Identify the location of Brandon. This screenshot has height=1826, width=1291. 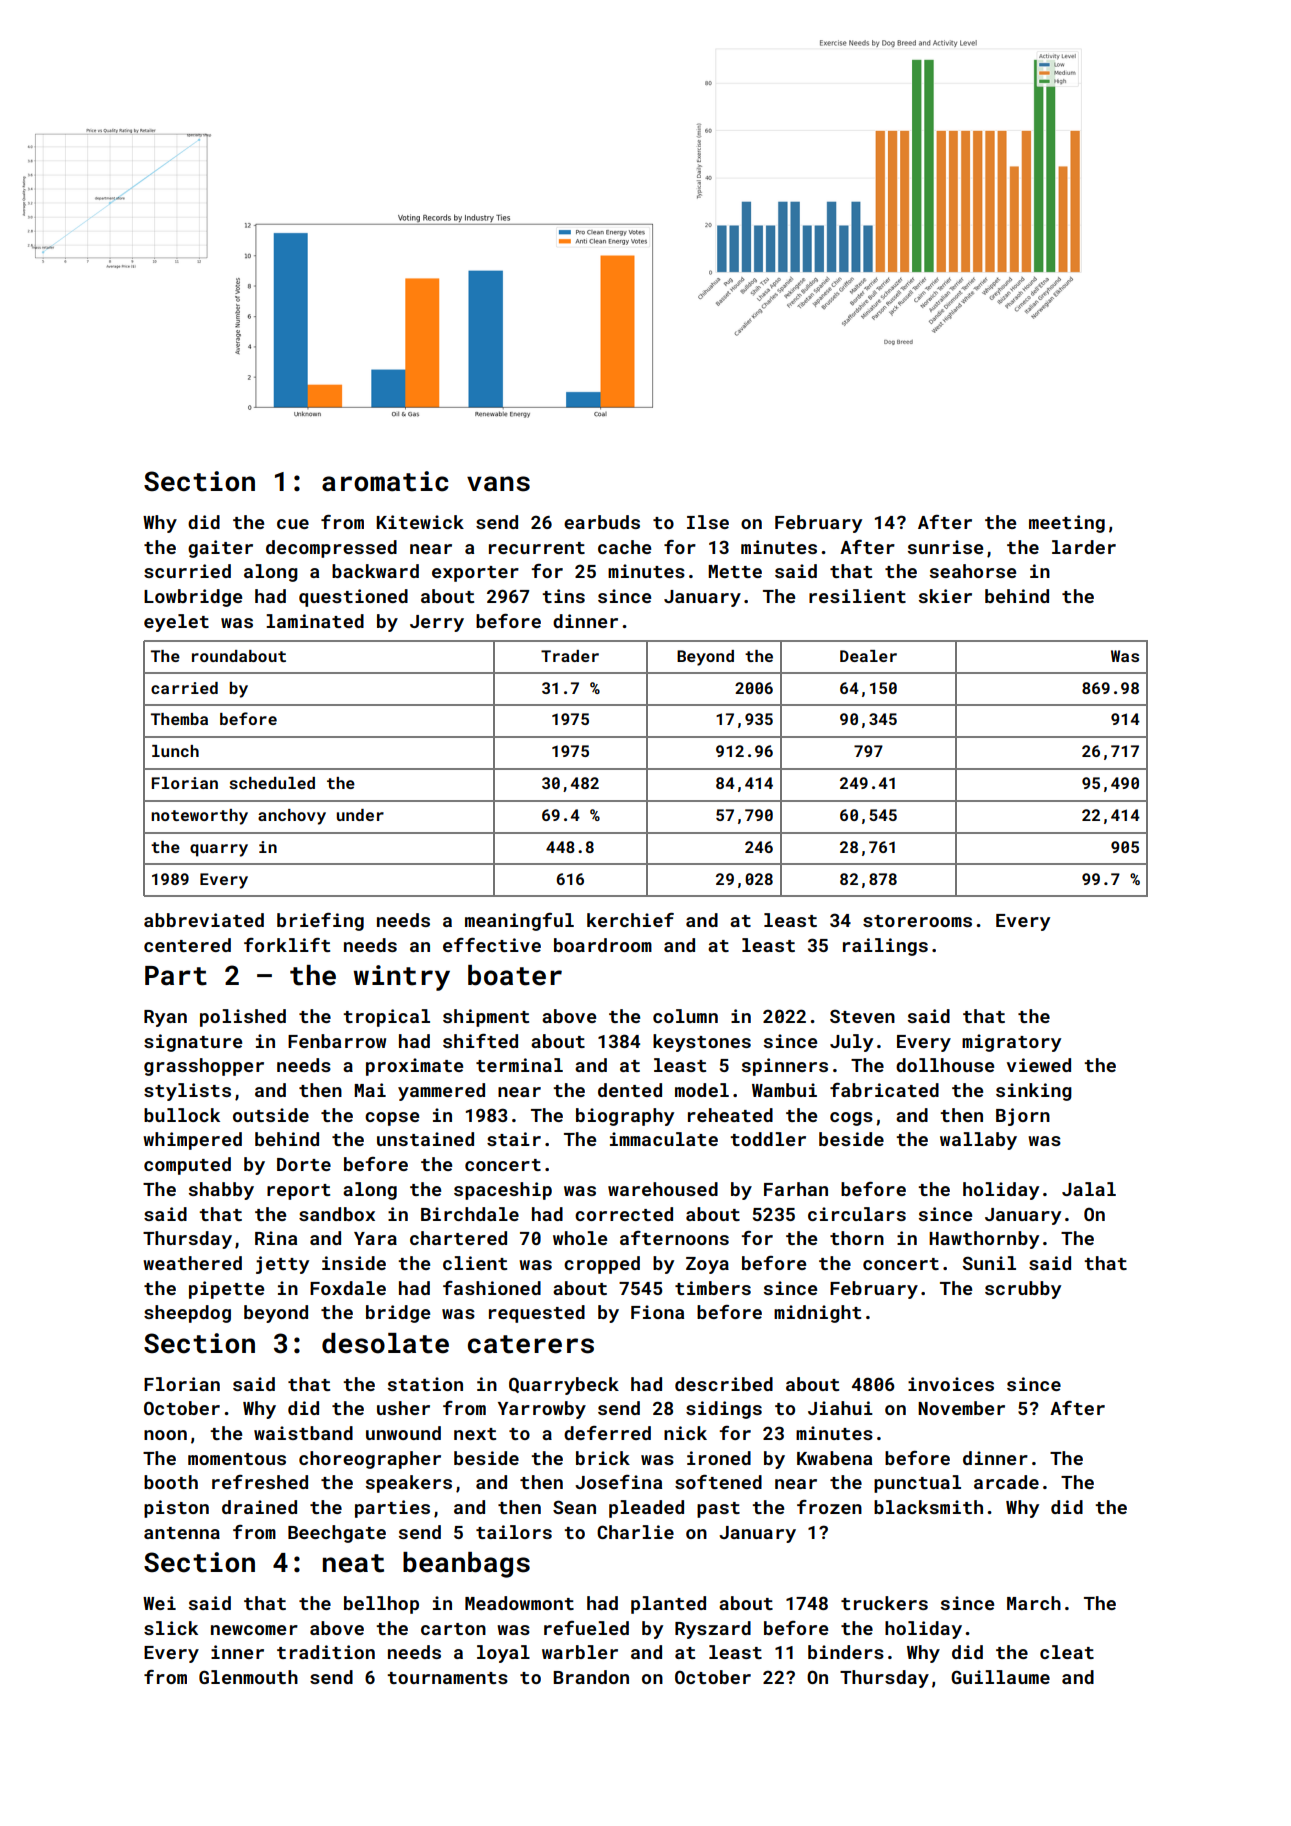
(591, 1677).
